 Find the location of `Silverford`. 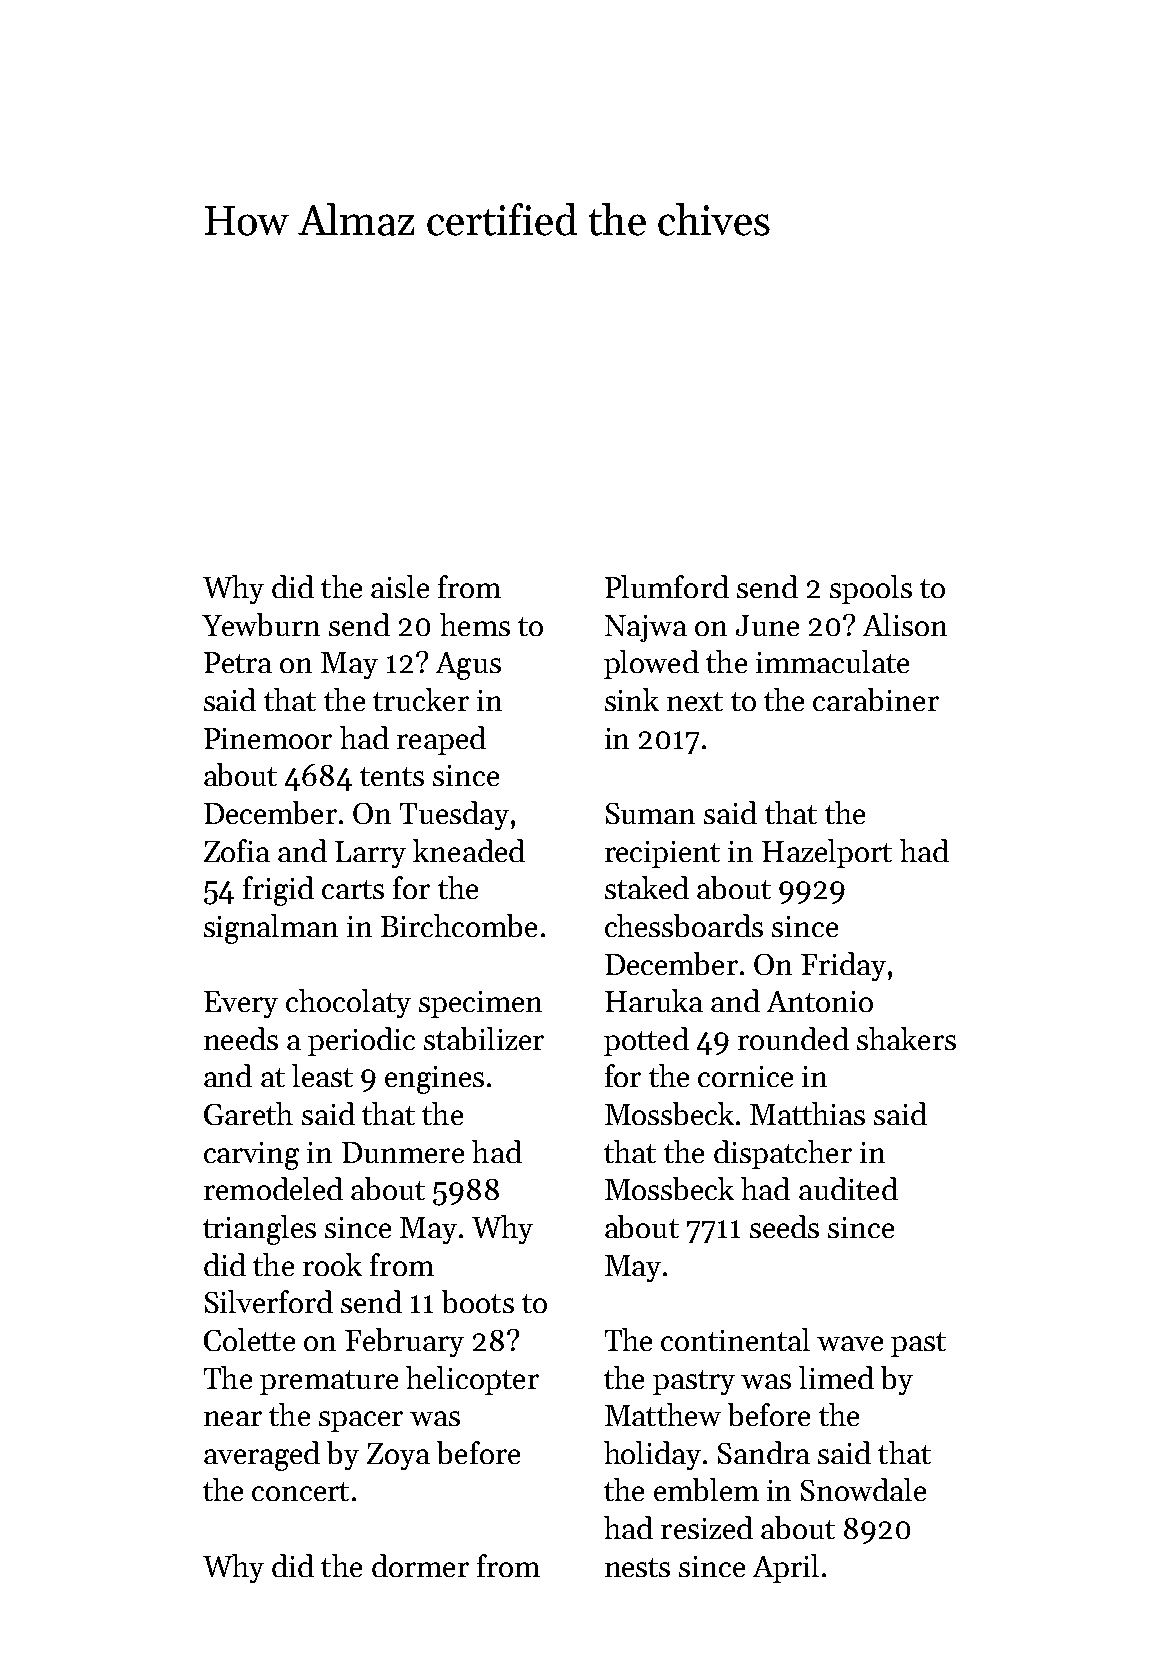

Silverford is located at coordinates (269, 1301).
